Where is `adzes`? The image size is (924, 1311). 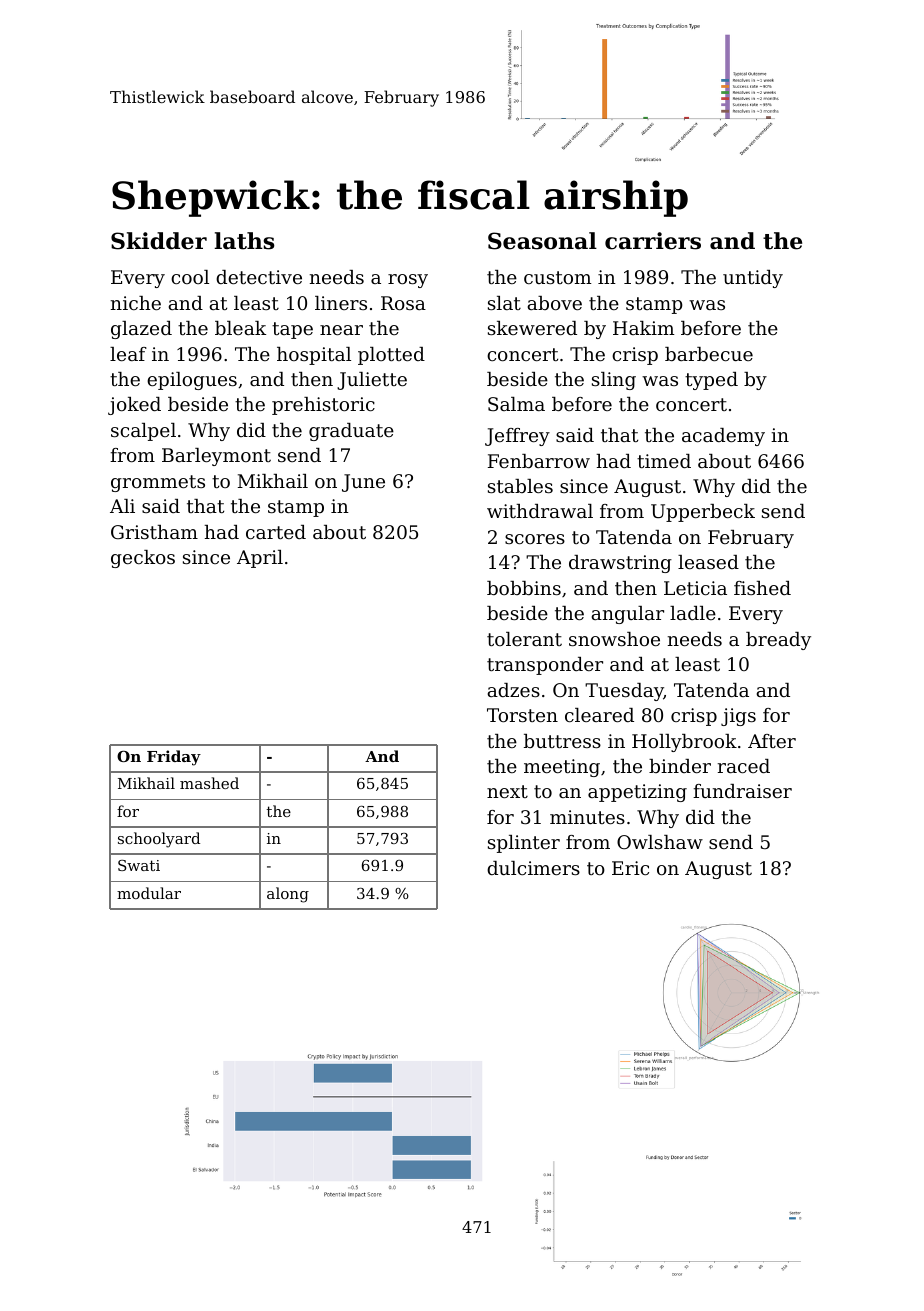 adzes is located at coordinates (514, 690).
